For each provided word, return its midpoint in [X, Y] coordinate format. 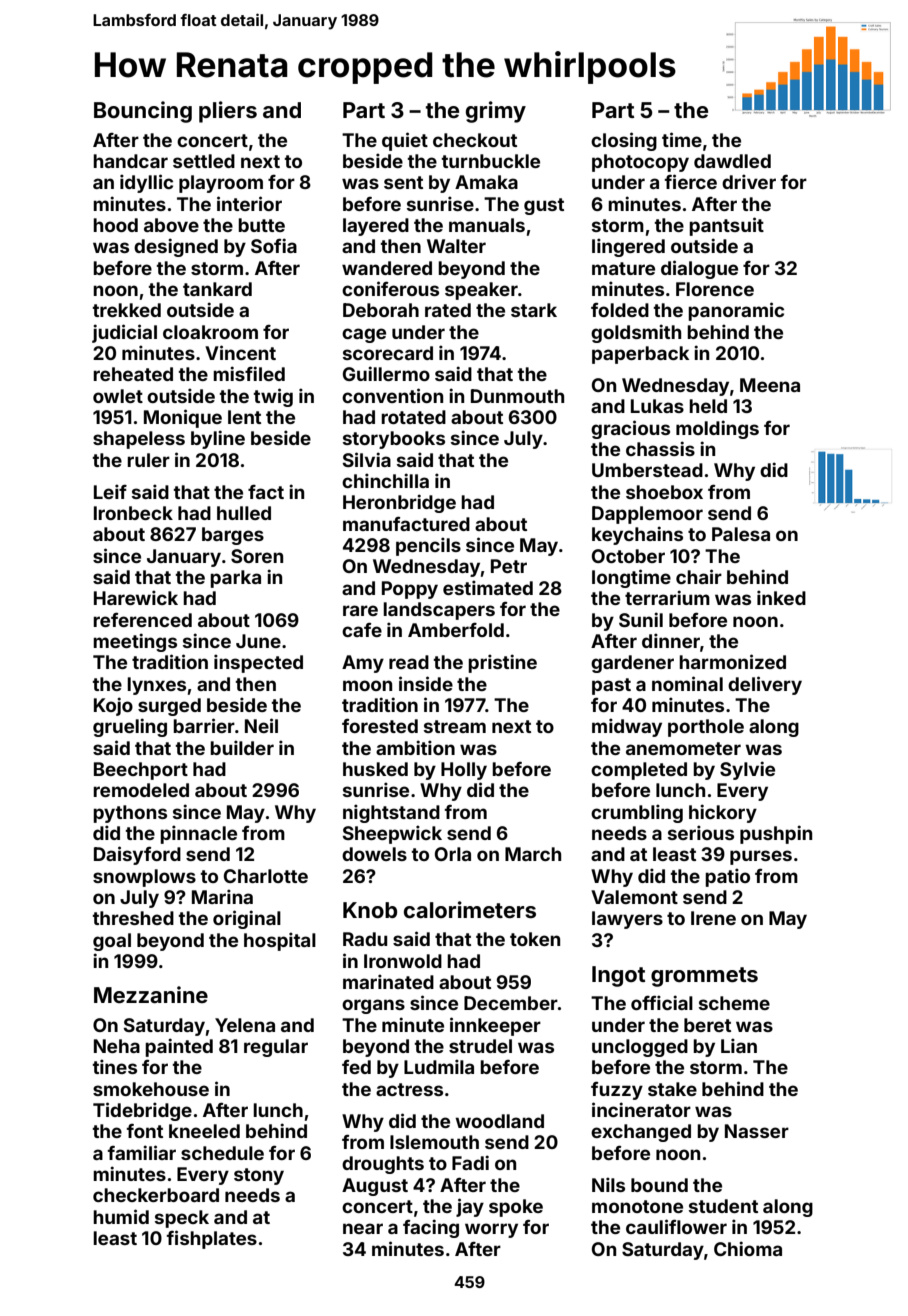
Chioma [748, 1248]
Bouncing [143, 112]
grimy [496, 112]
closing [624, 141]
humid [121, 1216]
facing [431, 1228]
